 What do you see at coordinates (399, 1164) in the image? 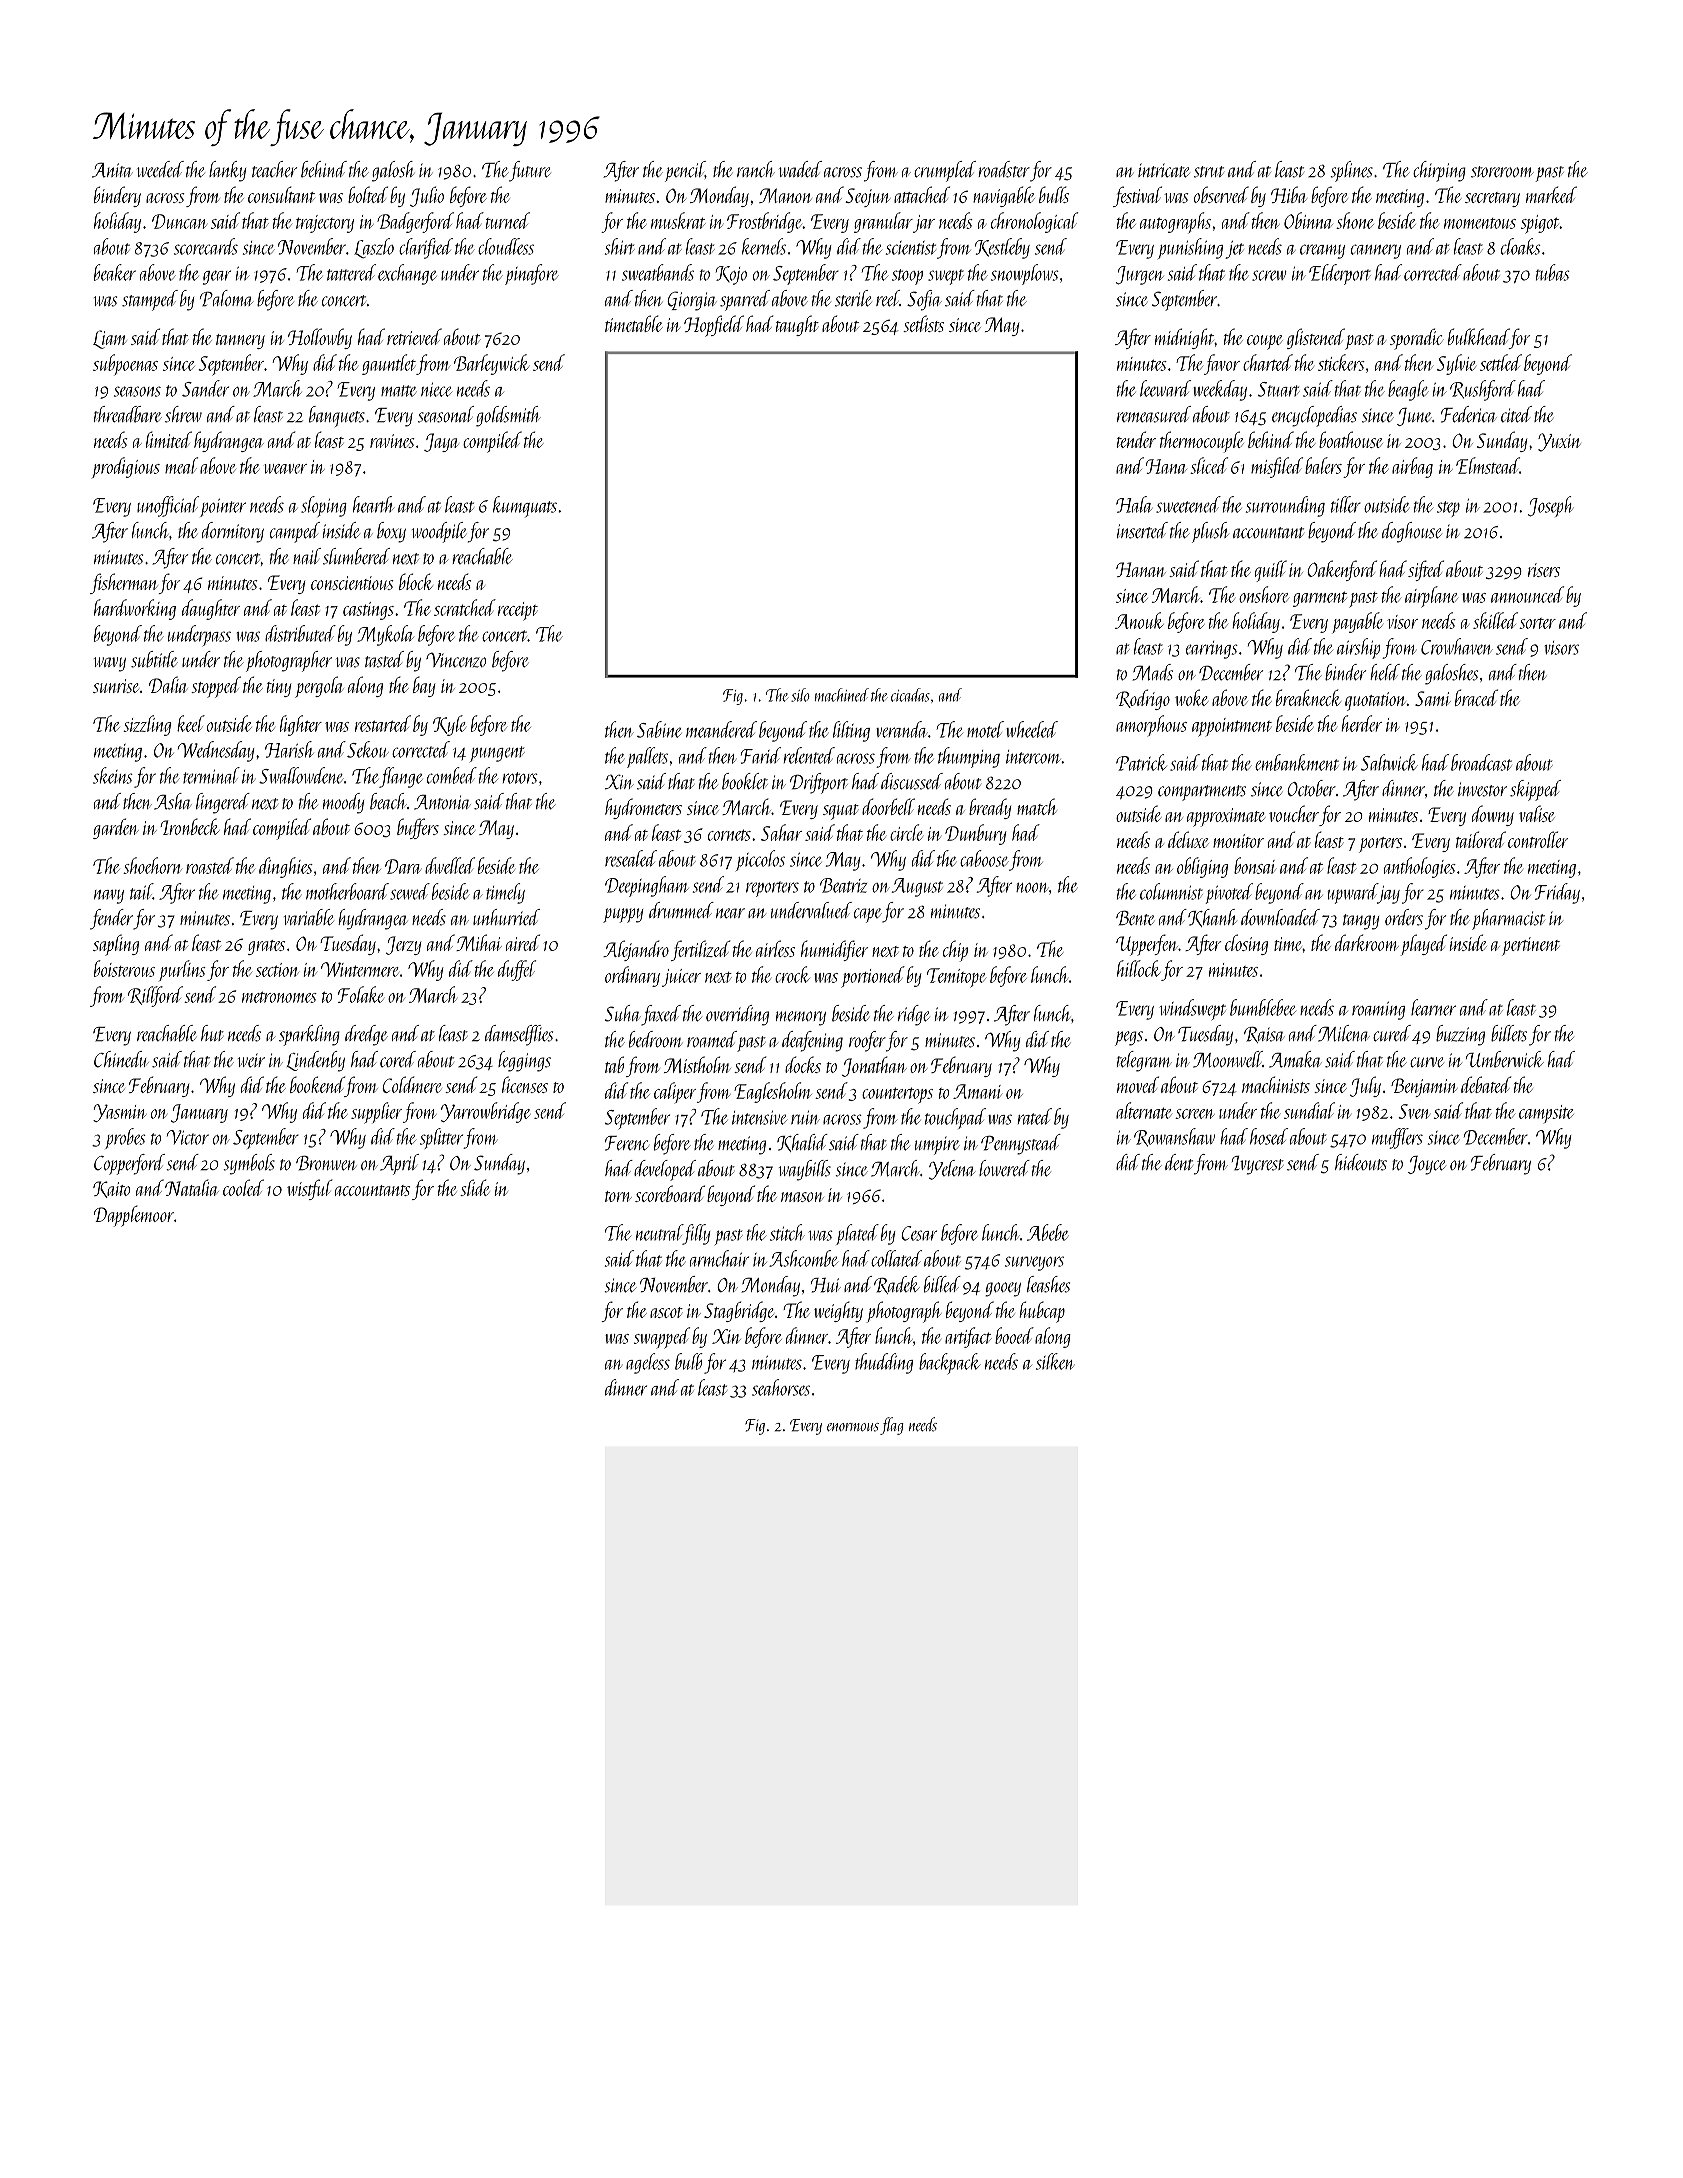
I see `April` at bounding box center [399, 1164].
